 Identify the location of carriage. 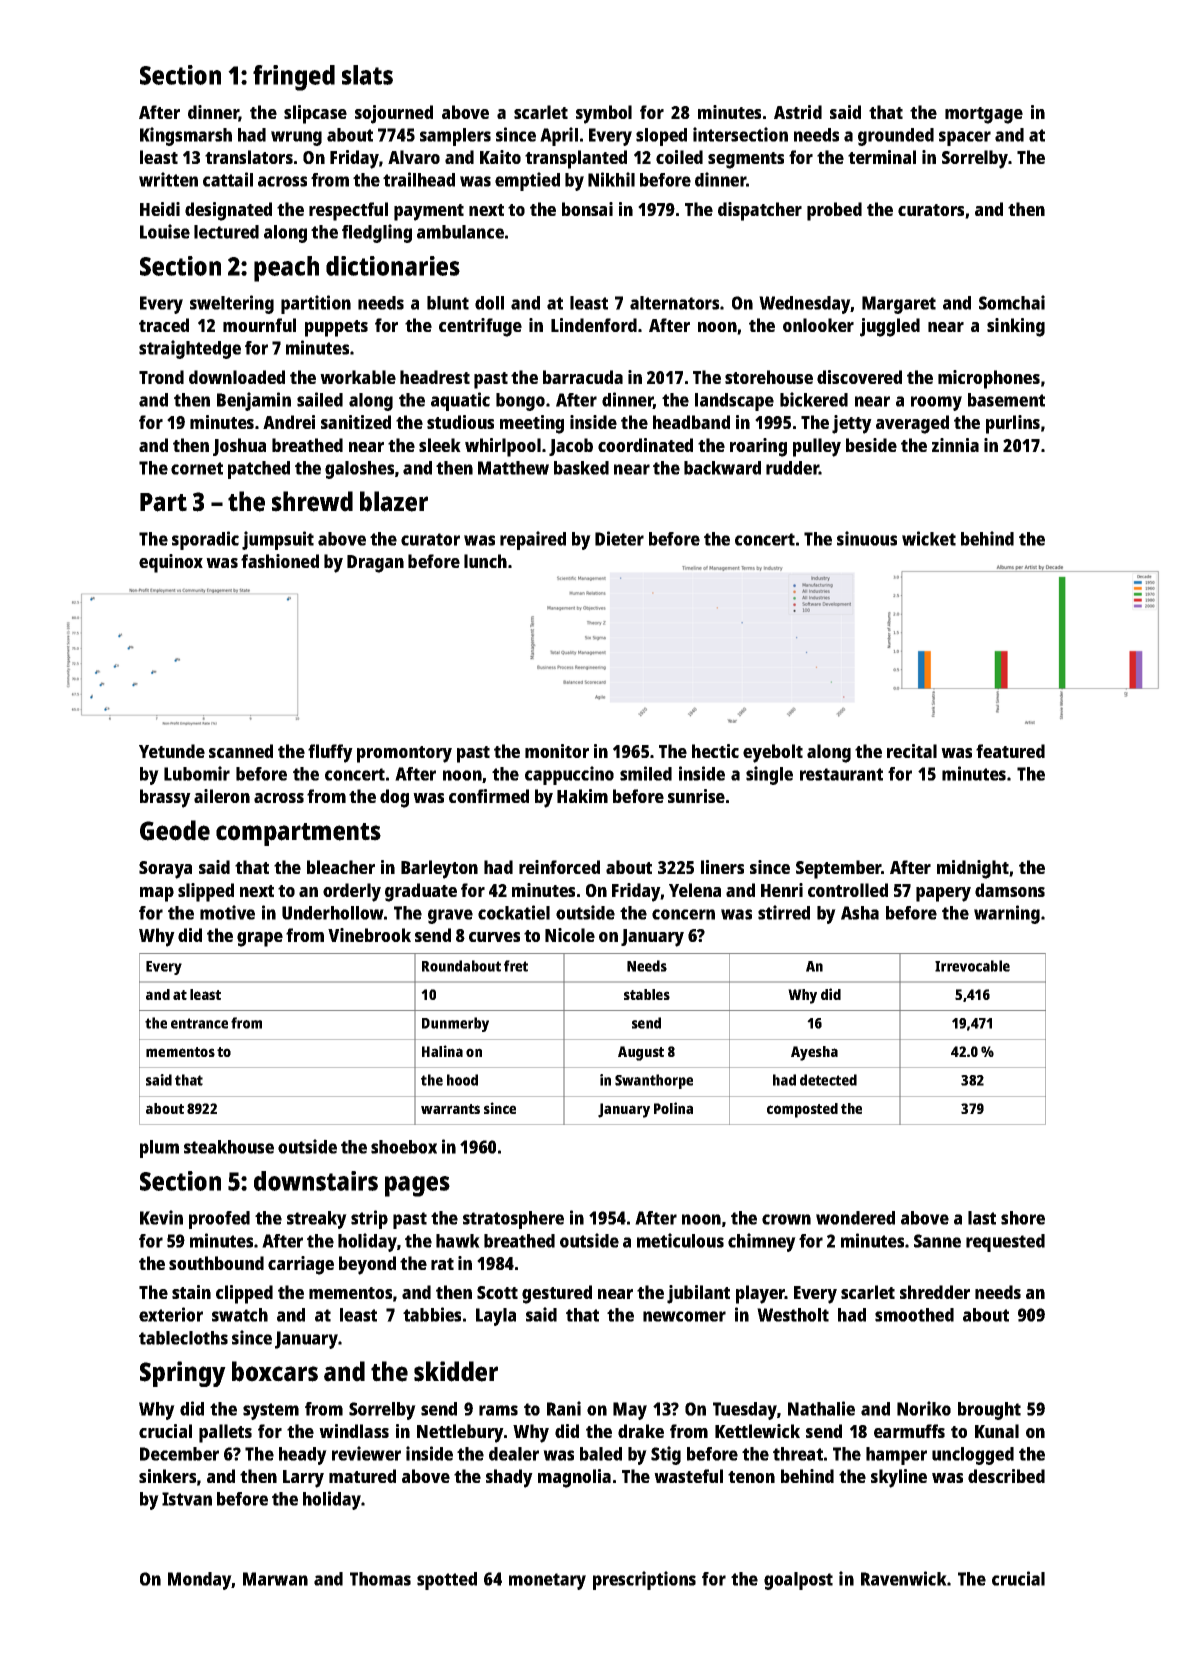
(301, 1265).
